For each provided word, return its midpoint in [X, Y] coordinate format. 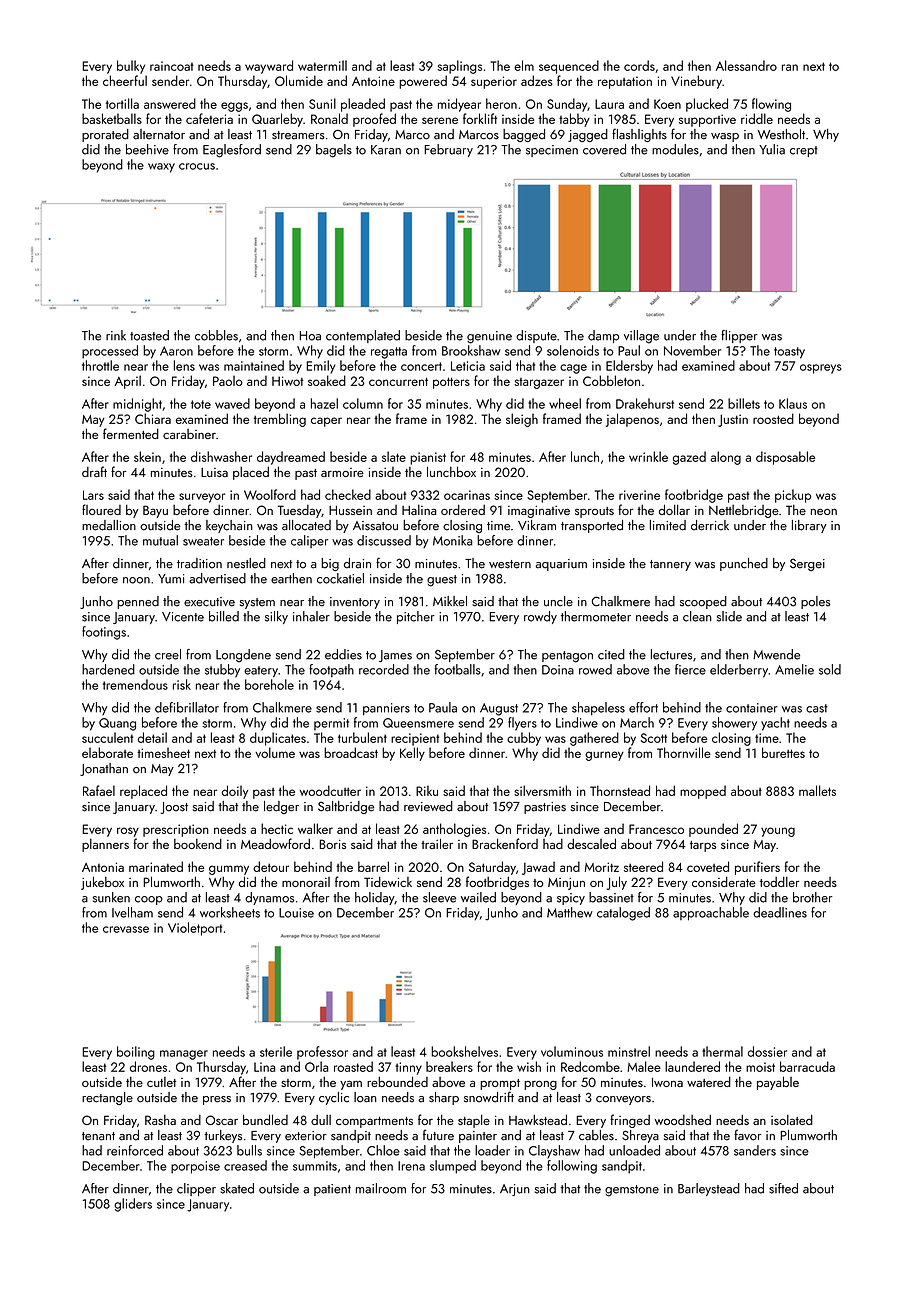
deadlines [780, 912]
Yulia [772, 149]
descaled [591, 843]
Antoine [373, 81]
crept [804, 151]
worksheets [230, 912]
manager [184, 1055]
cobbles [216, 335]
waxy [161, 168]
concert [421, 366]
